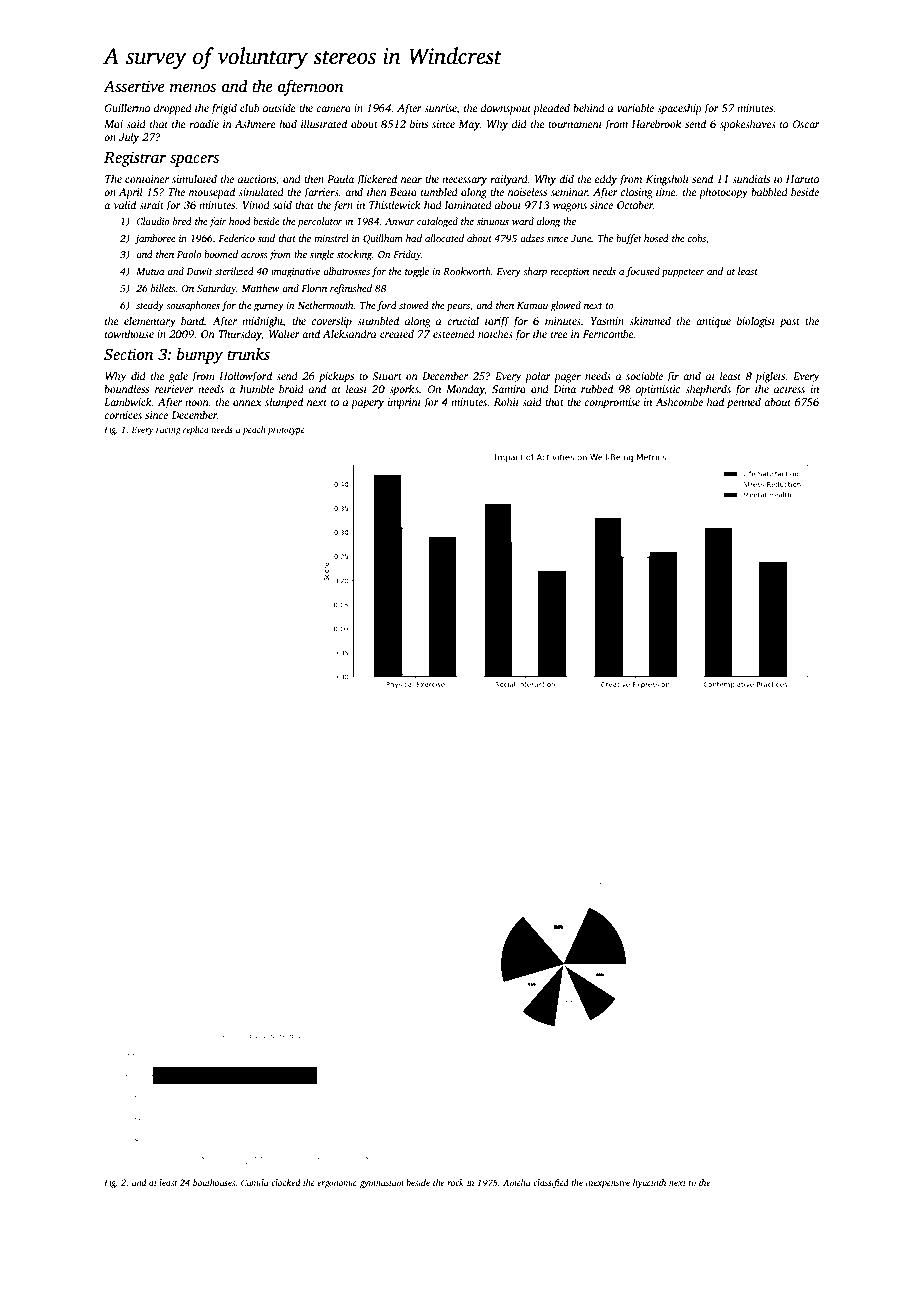 The height and width of the page is (1308, 924). What do you see at coordinates (214, 1182) in the page?
I see `boathouses` at bounding box center [214, 1182].
